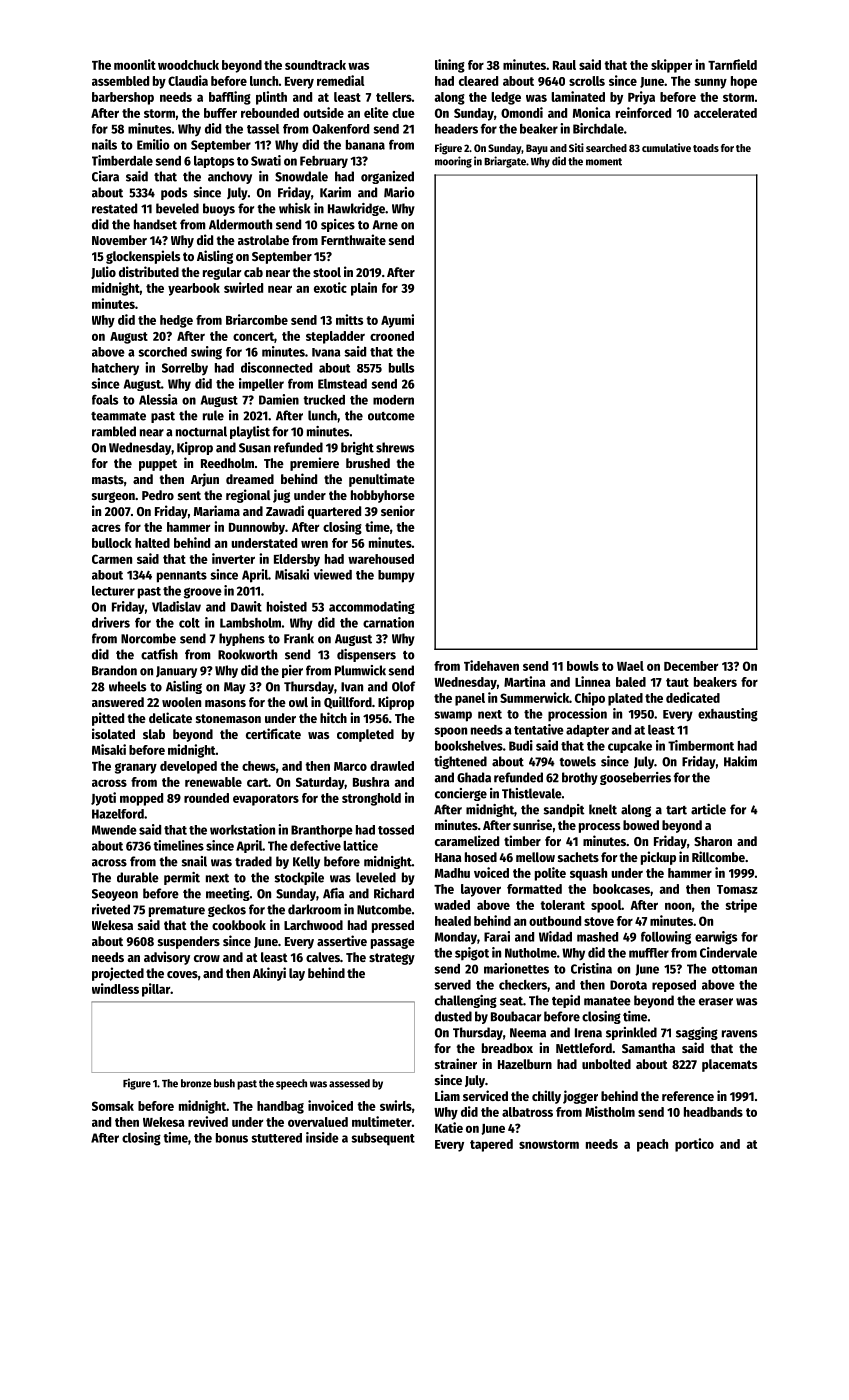 The image size is (849, 1400). What do you see at coordinates (104, 144) in the document?
I see `nails` at bounding box center [104, 144].
